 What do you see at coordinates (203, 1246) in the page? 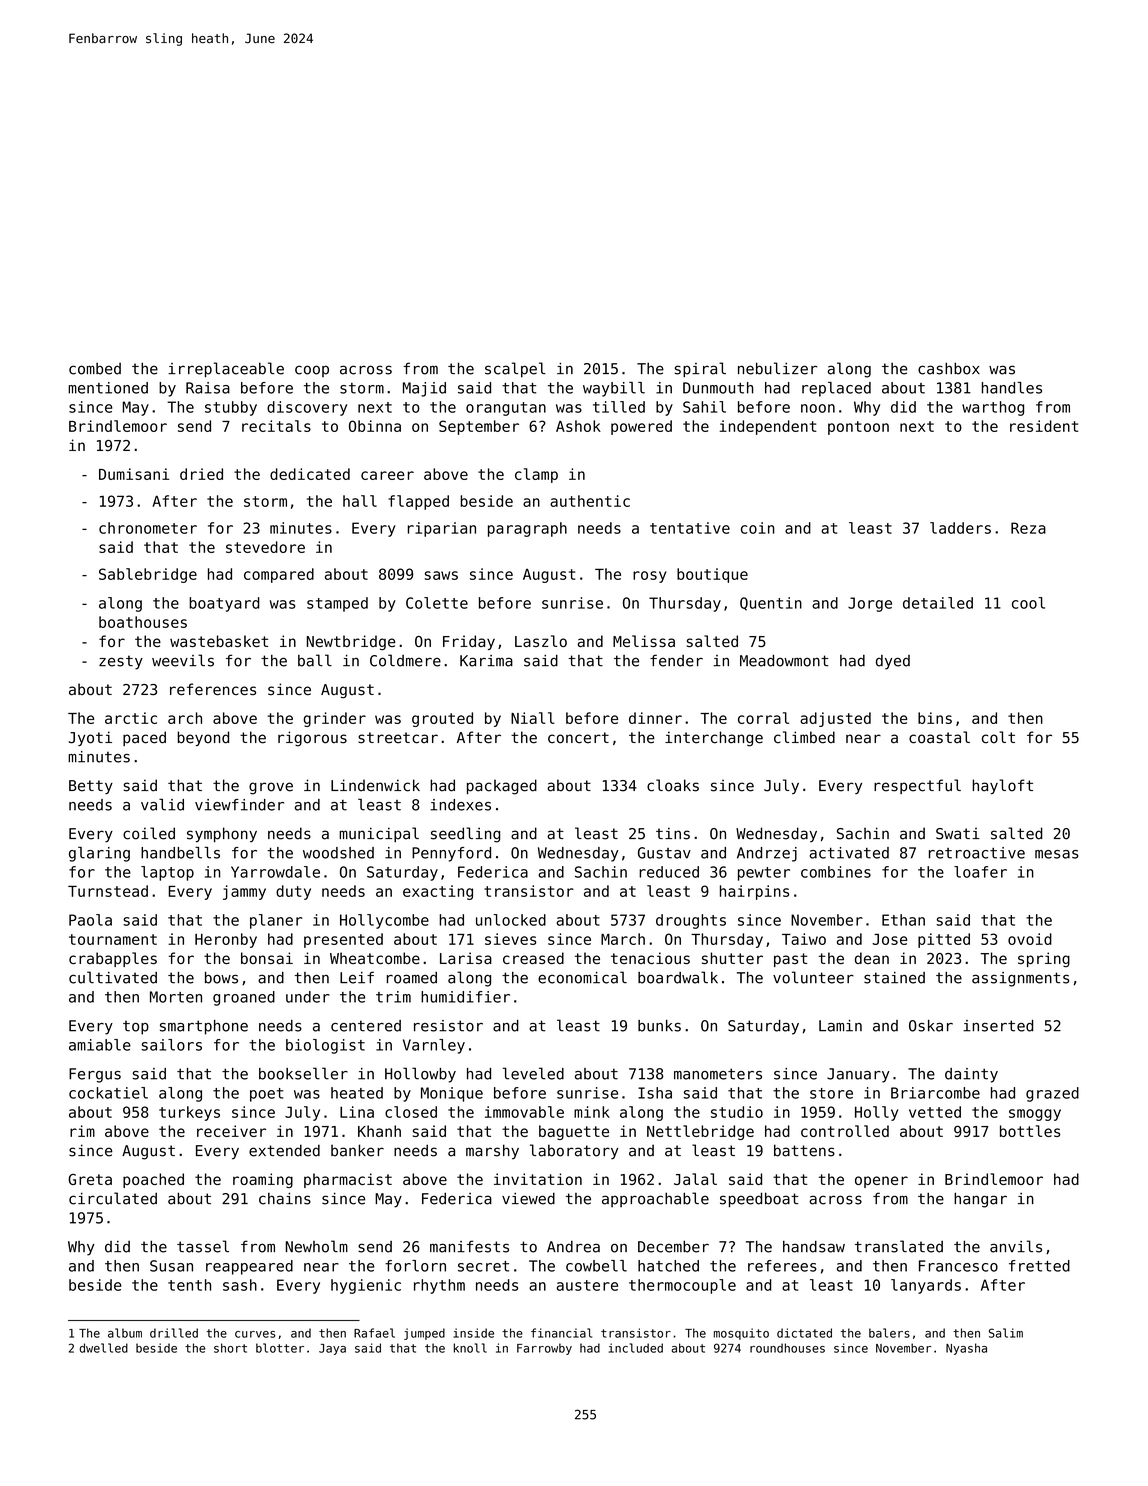
I see `tassel` at bounding box center [203, 1246].
